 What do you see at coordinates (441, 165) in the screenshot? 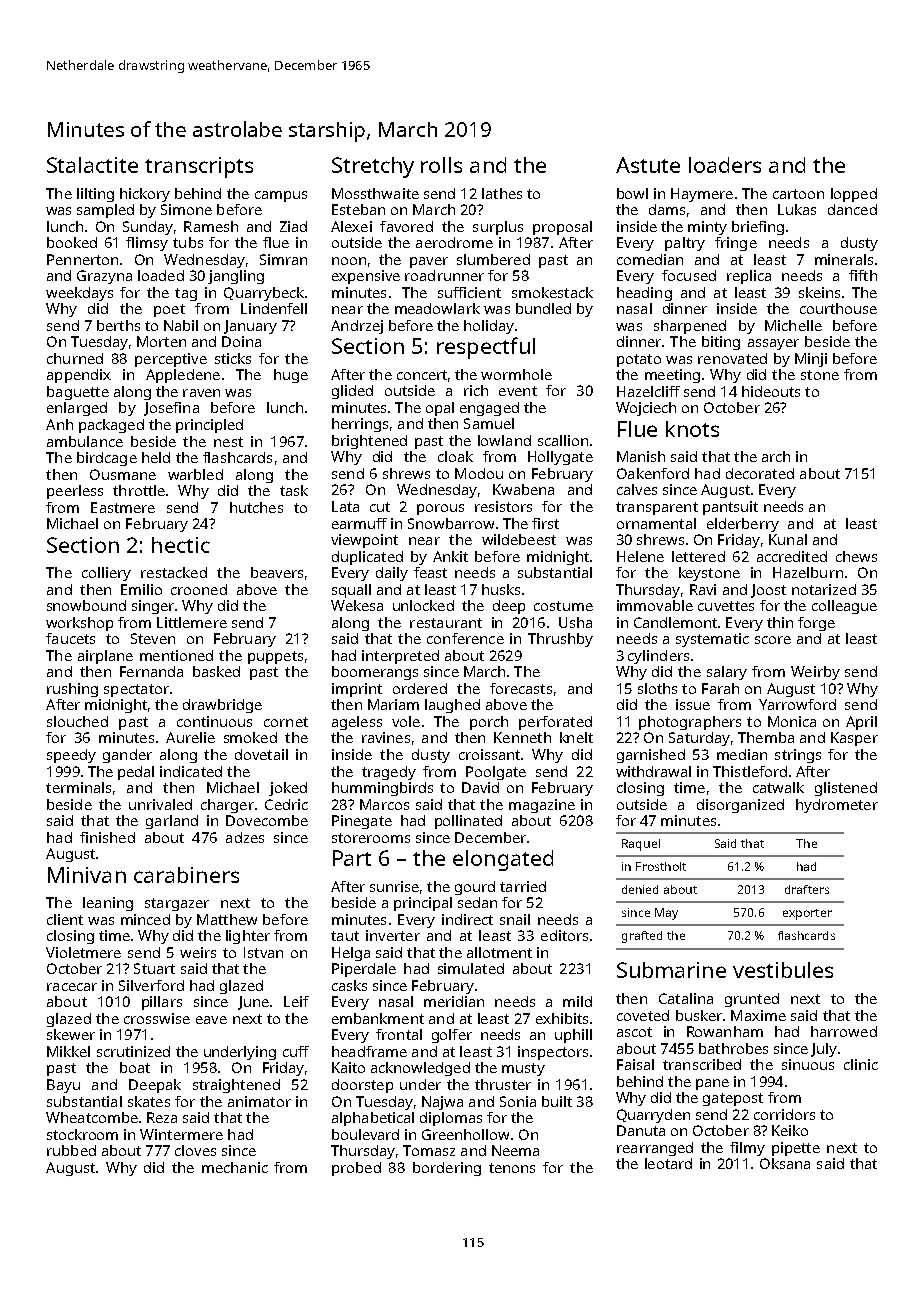
I see `rolls` at bounding box center [441, 165].
